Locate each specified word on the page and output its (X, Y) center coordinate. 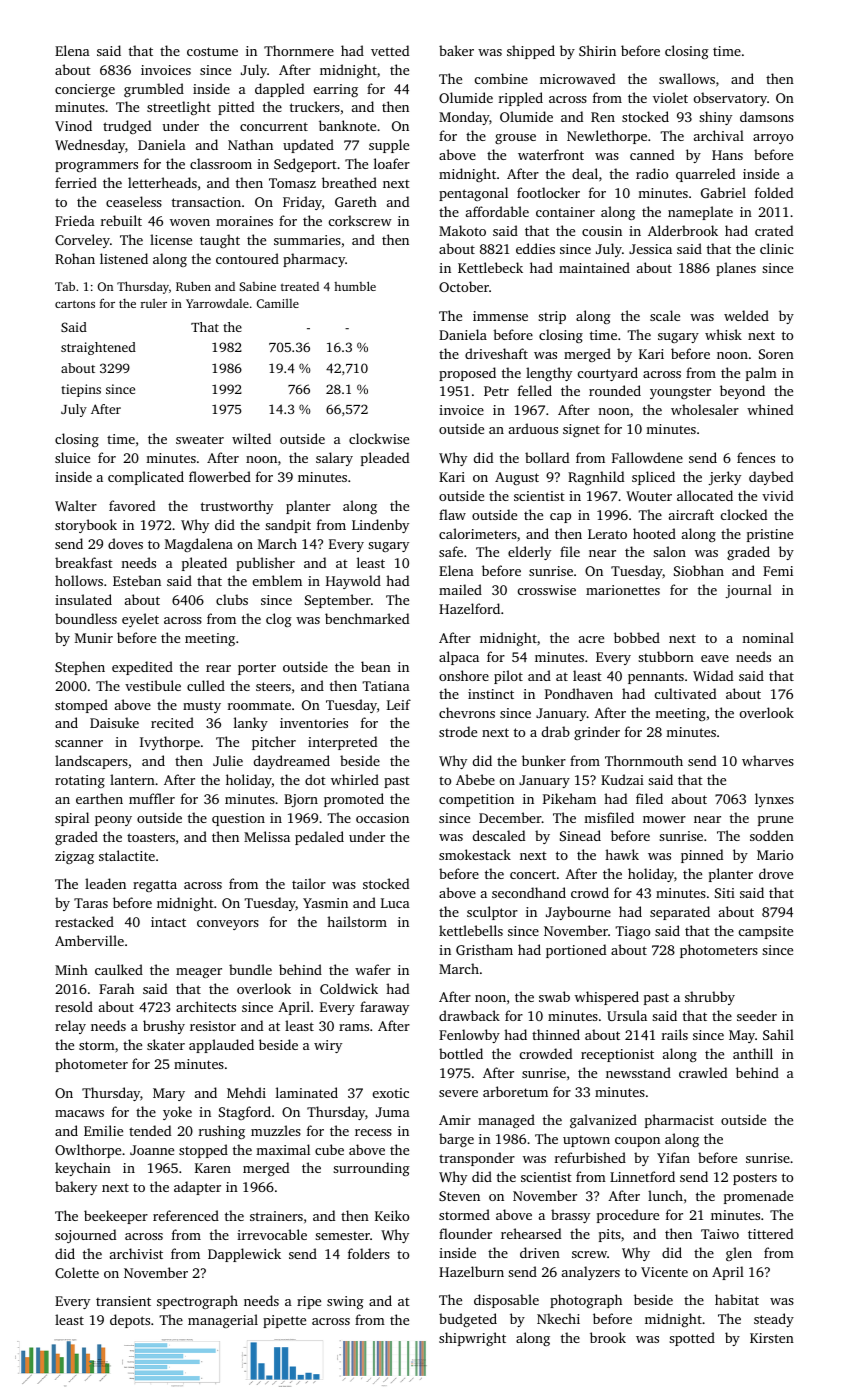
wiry (328, 1046)
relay (70, 1027)
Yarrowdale (217, 303)
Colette (77, 1272)
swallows (687, 78)
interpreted (342, 743)
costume (212, 51)
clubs (232, 599)
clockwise (379, 438)
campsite (766, 932)
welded (746, 315)
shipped (531, 52)
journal (748, 591)
